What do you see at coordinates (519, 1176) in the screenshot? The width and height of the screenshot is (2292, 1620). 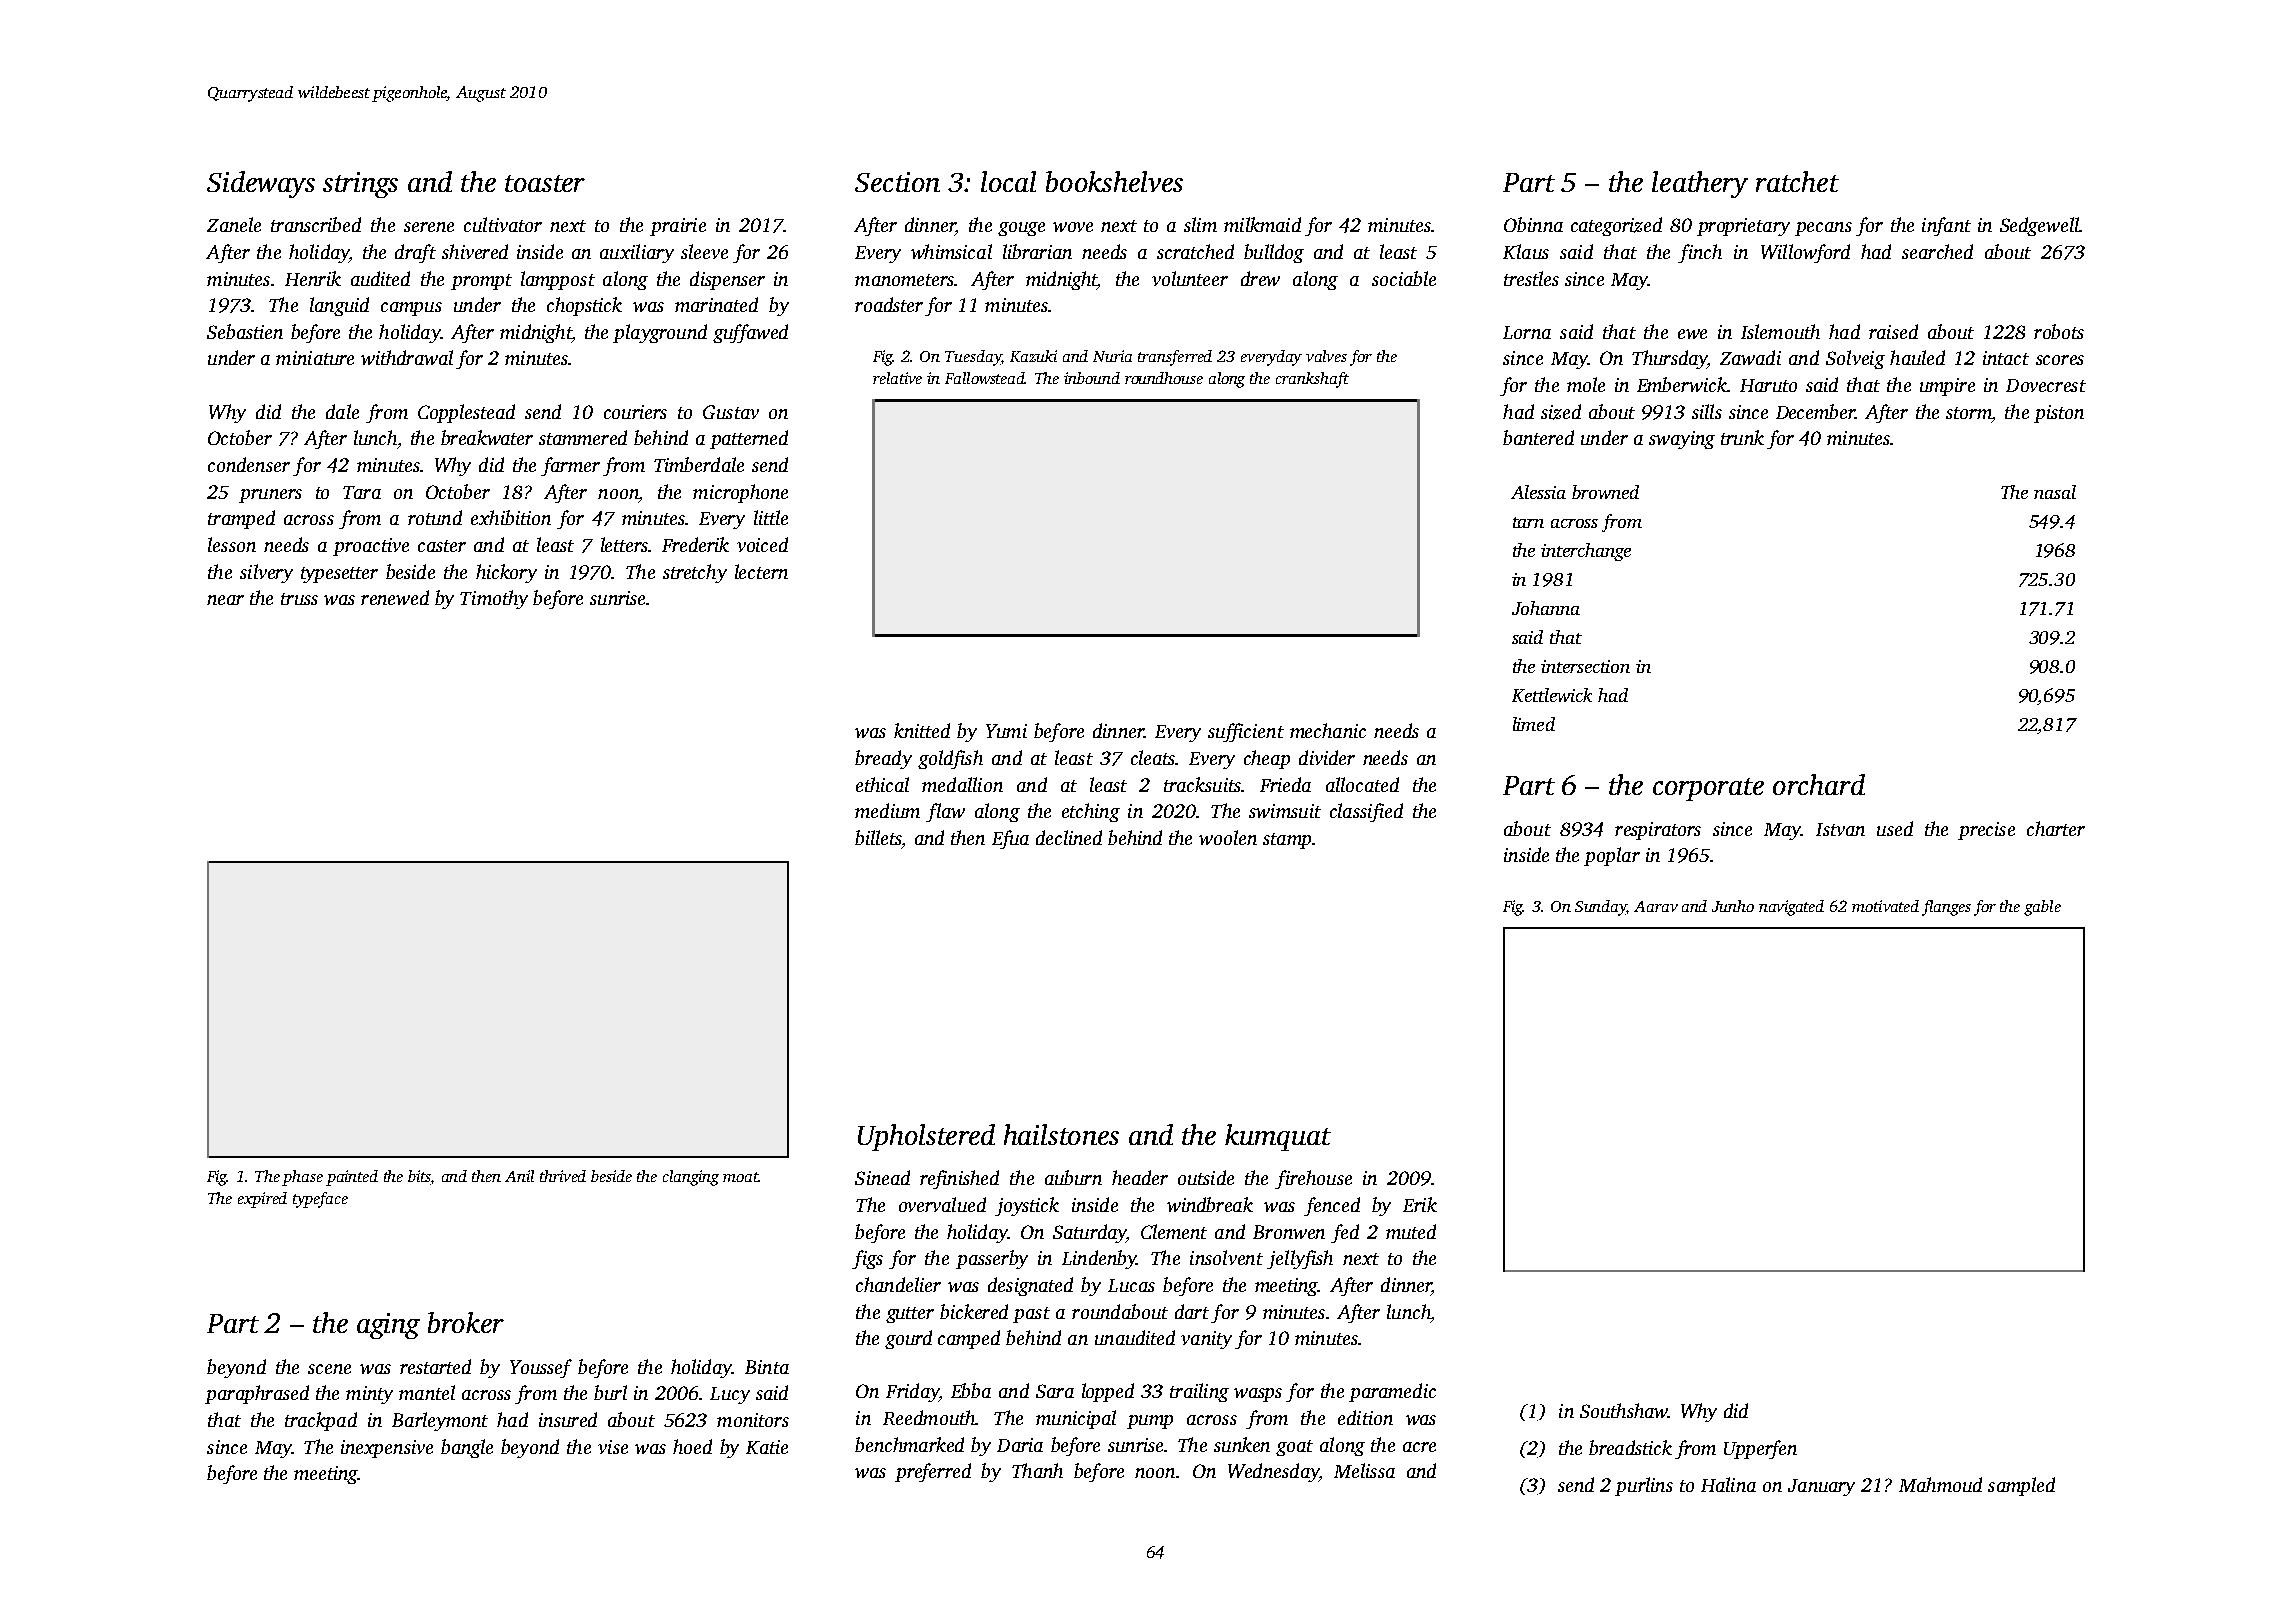 I see `Anil` at bounding box center [519, 1176].
